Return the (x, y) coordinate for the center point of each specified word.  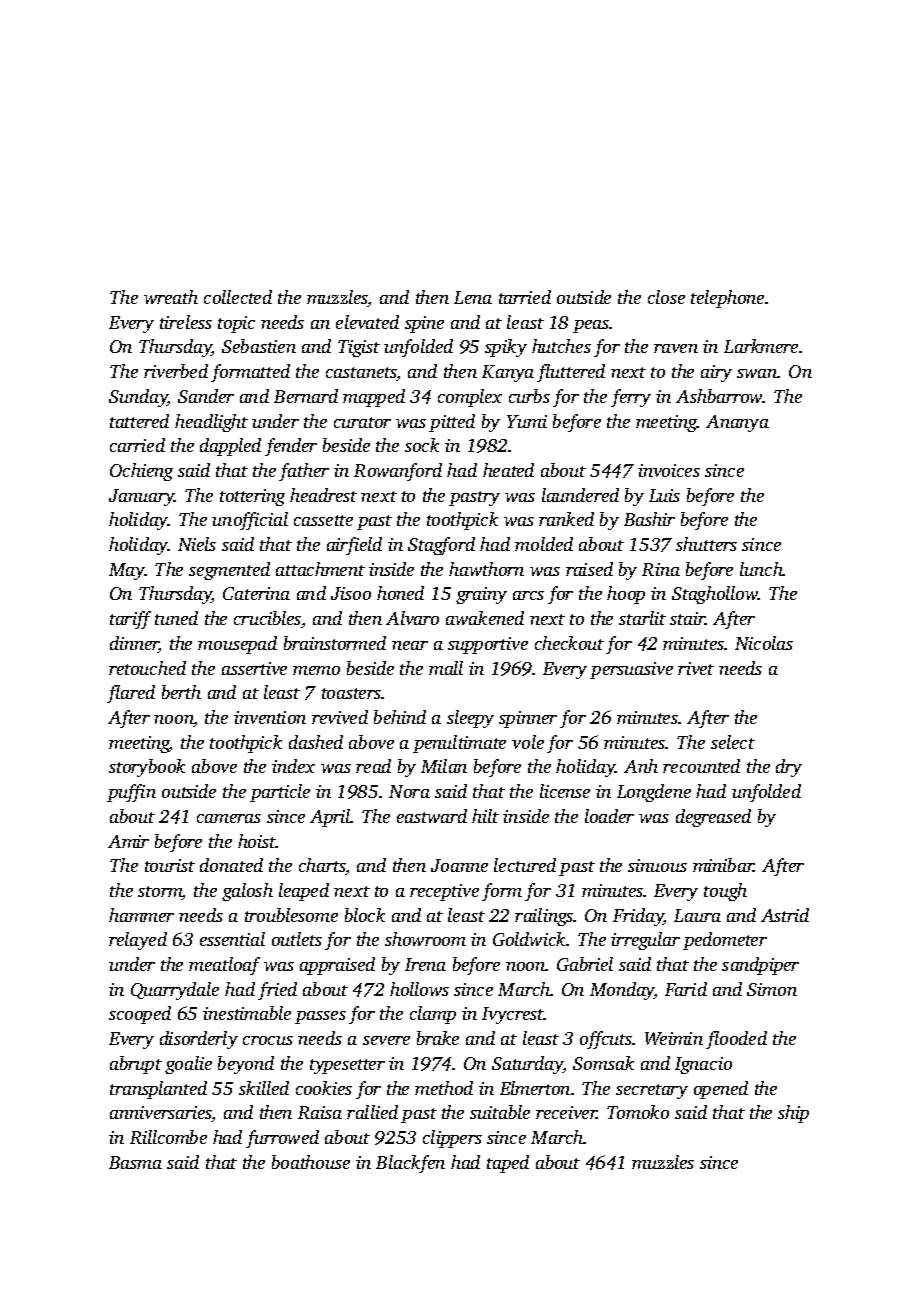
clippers (452, 1139)
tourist (170, 865)
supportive (488, 645)
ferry (631, 398)
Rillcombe (168, 1137)
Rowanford (398, 472)
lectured (525, 865)
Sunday (138, 398)
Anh (641, 766)
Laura (697, 915)
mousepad (237, 645)
